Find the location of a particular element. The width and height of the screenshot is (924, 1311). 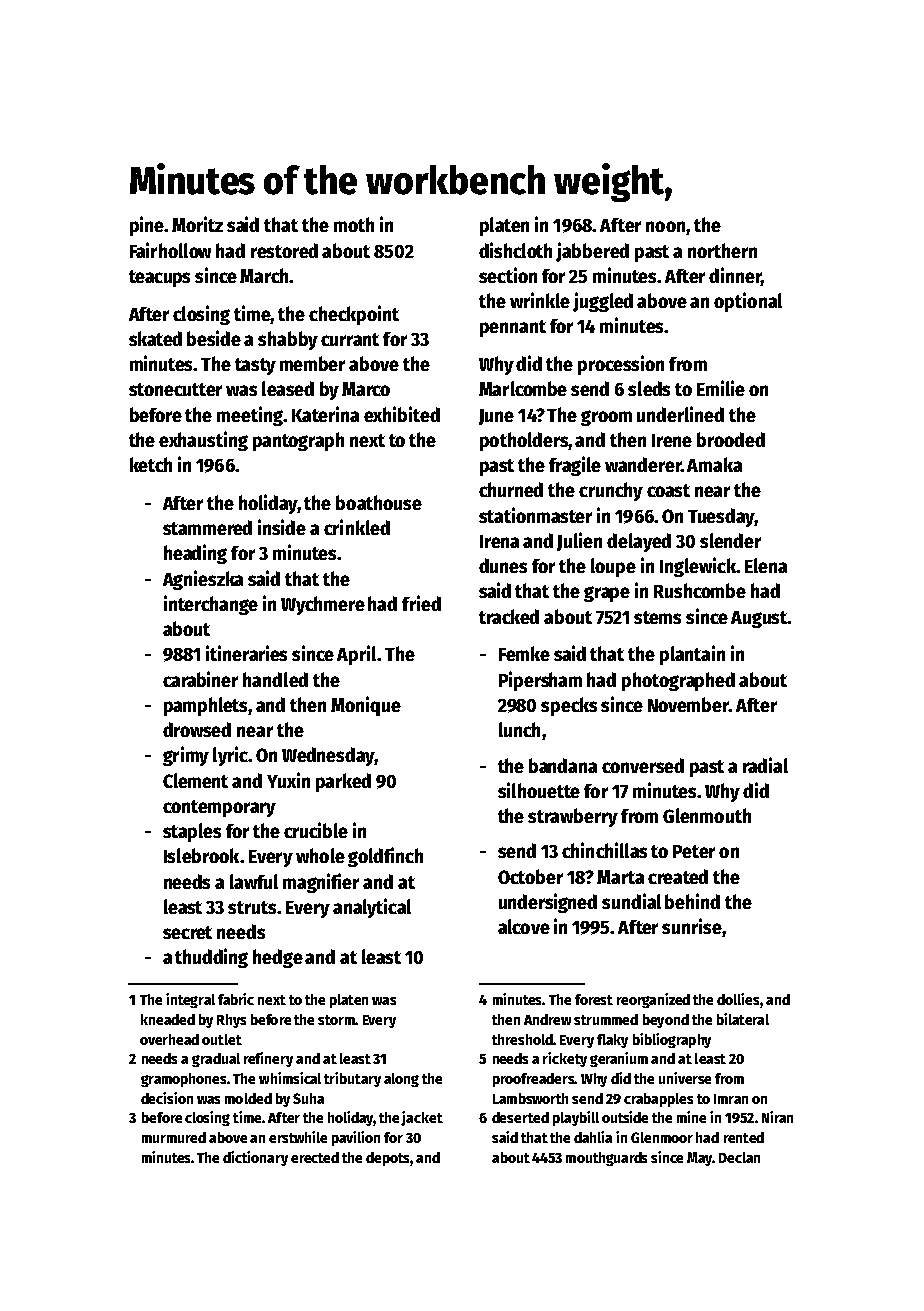

November is located at coordinates (688, 704).
